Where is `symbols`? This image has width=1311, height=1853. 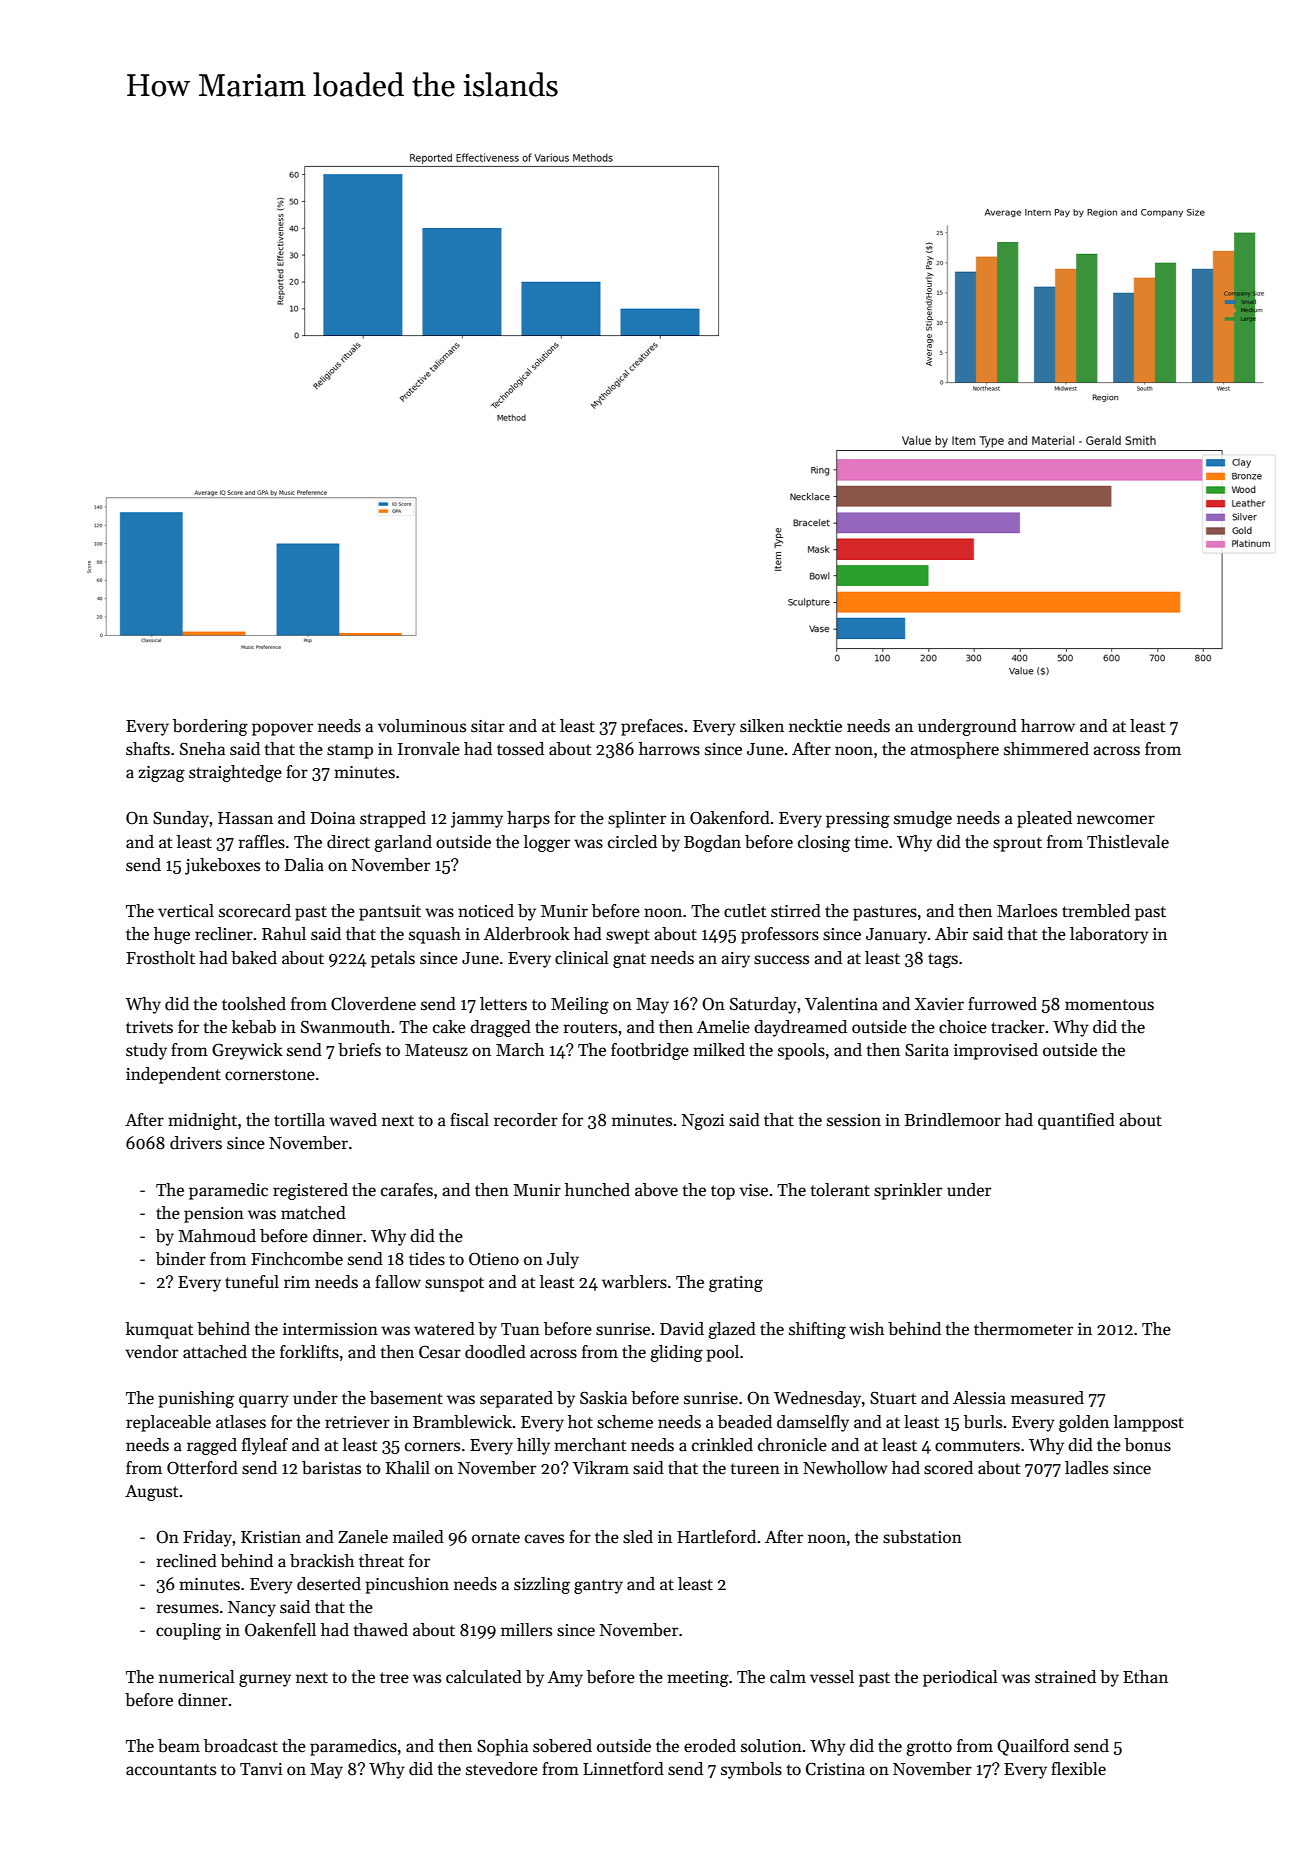
symbols is located at coordinates (751, 1770).
